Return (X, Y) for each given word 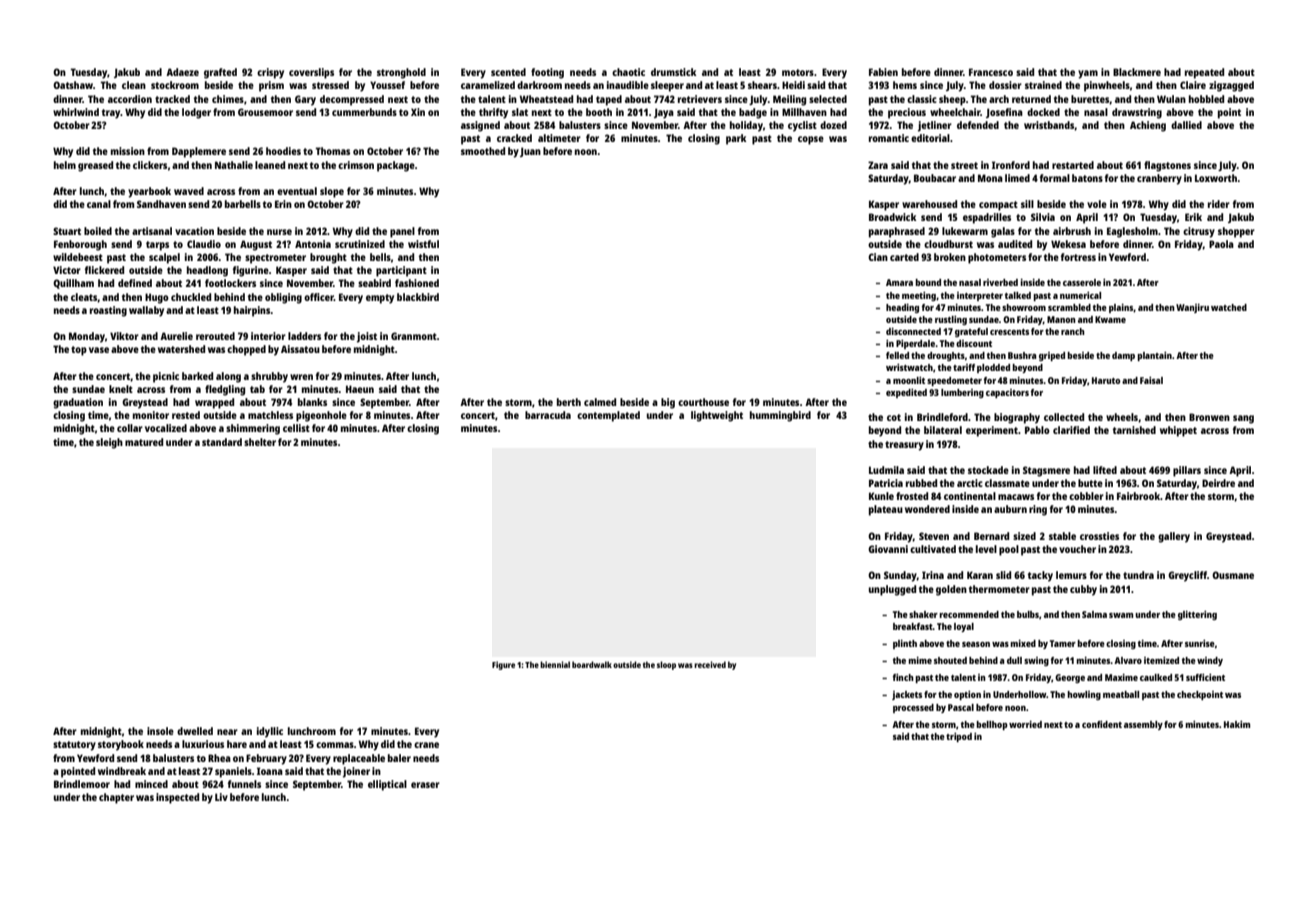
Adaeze (182, 72)
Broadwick (893, 217)
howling (1084, 695)
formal (1054, 178)
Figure (503, 665)
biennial (555, 664)
